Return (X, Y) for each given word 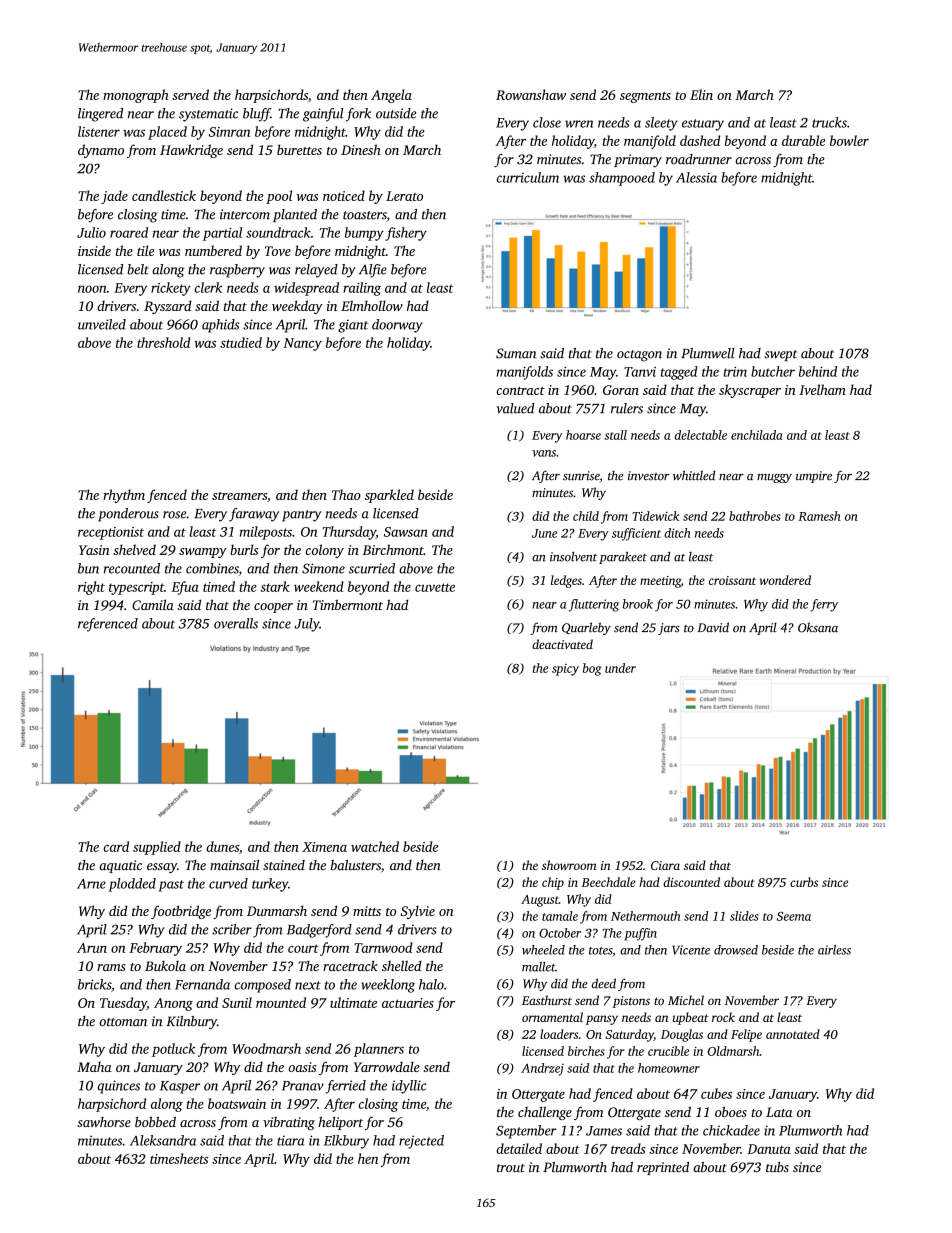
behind (818, 371)
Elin (701, 94)
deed (604, 983)
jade (114, 197)
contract (520, 391)
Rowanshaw (531, 94)
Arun (92, 948)
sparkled (389, 496)
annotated (793, 1034)
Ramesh (819, 516)
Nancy (302, 344)
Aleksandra (163, 1140)
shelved (134, 549)
